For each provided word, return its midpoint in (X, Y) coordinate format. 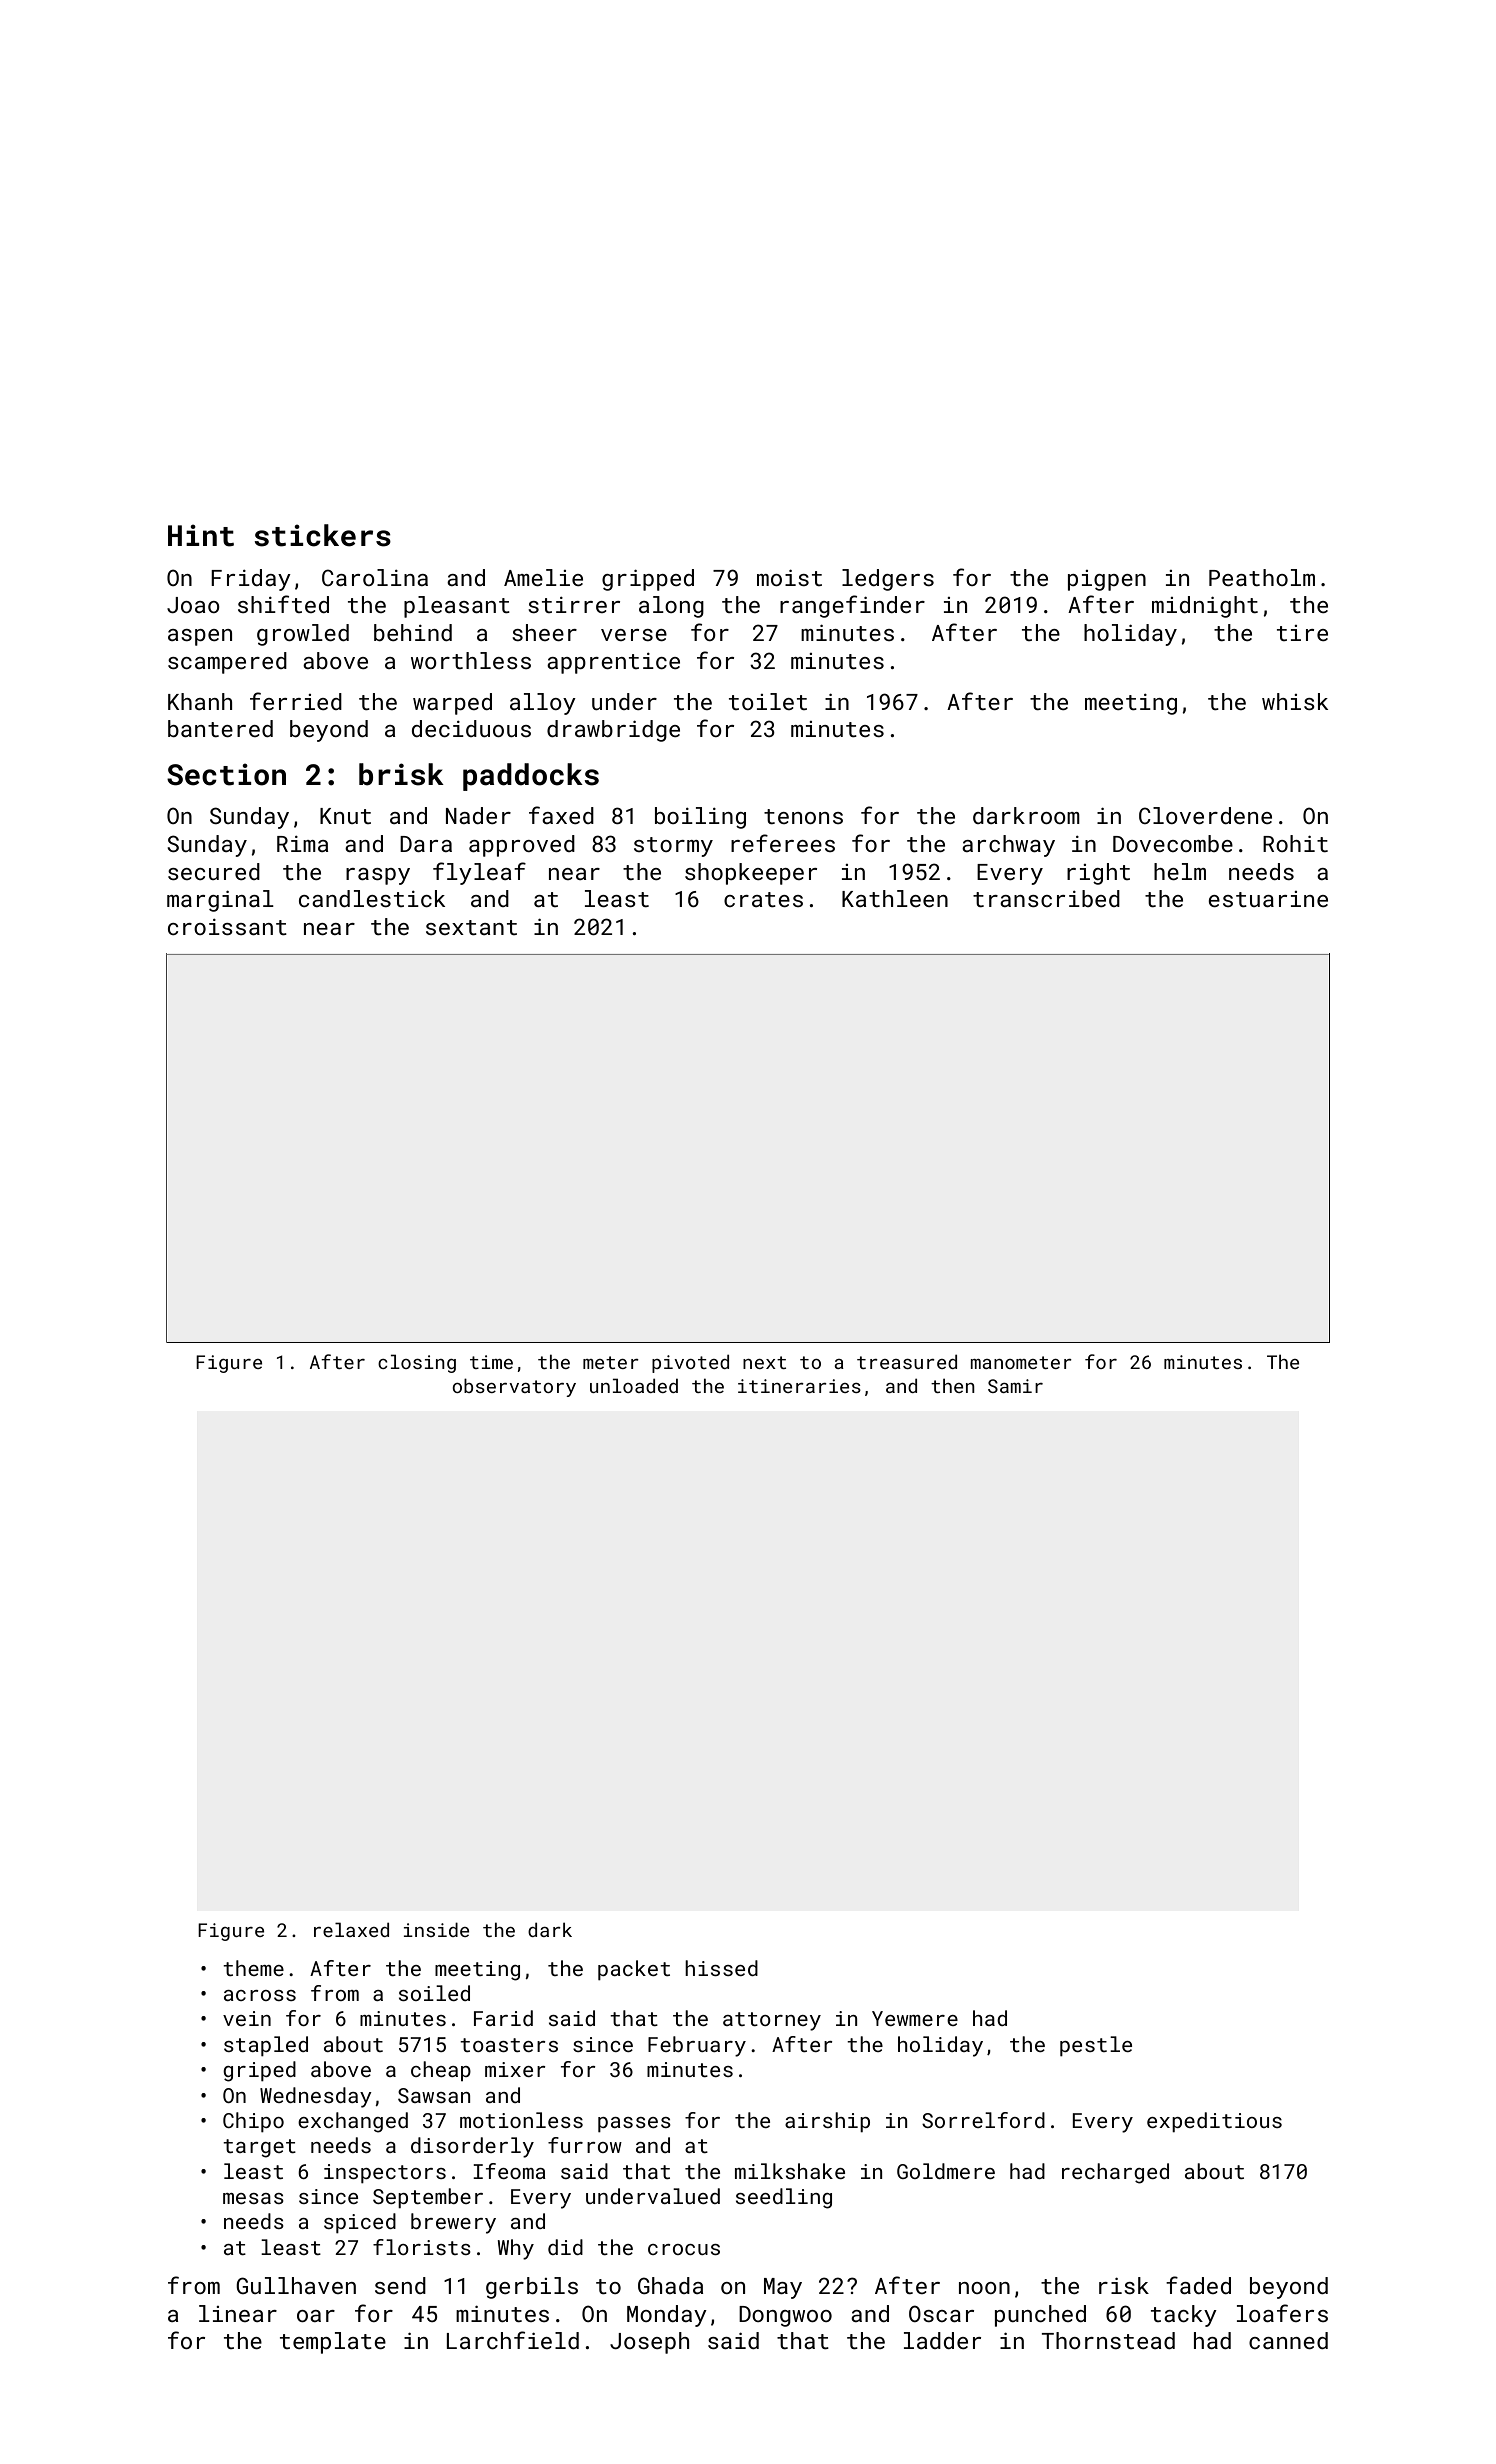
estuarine (1268, 899)
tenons (803, 816)
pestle (1096, 2046)
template (333, 2343)
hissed (721, 1968)
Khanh (200, 701)
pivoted (690, 1363)
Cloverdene (1205, 815)
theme (253, 1968)
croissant (227, 927)
